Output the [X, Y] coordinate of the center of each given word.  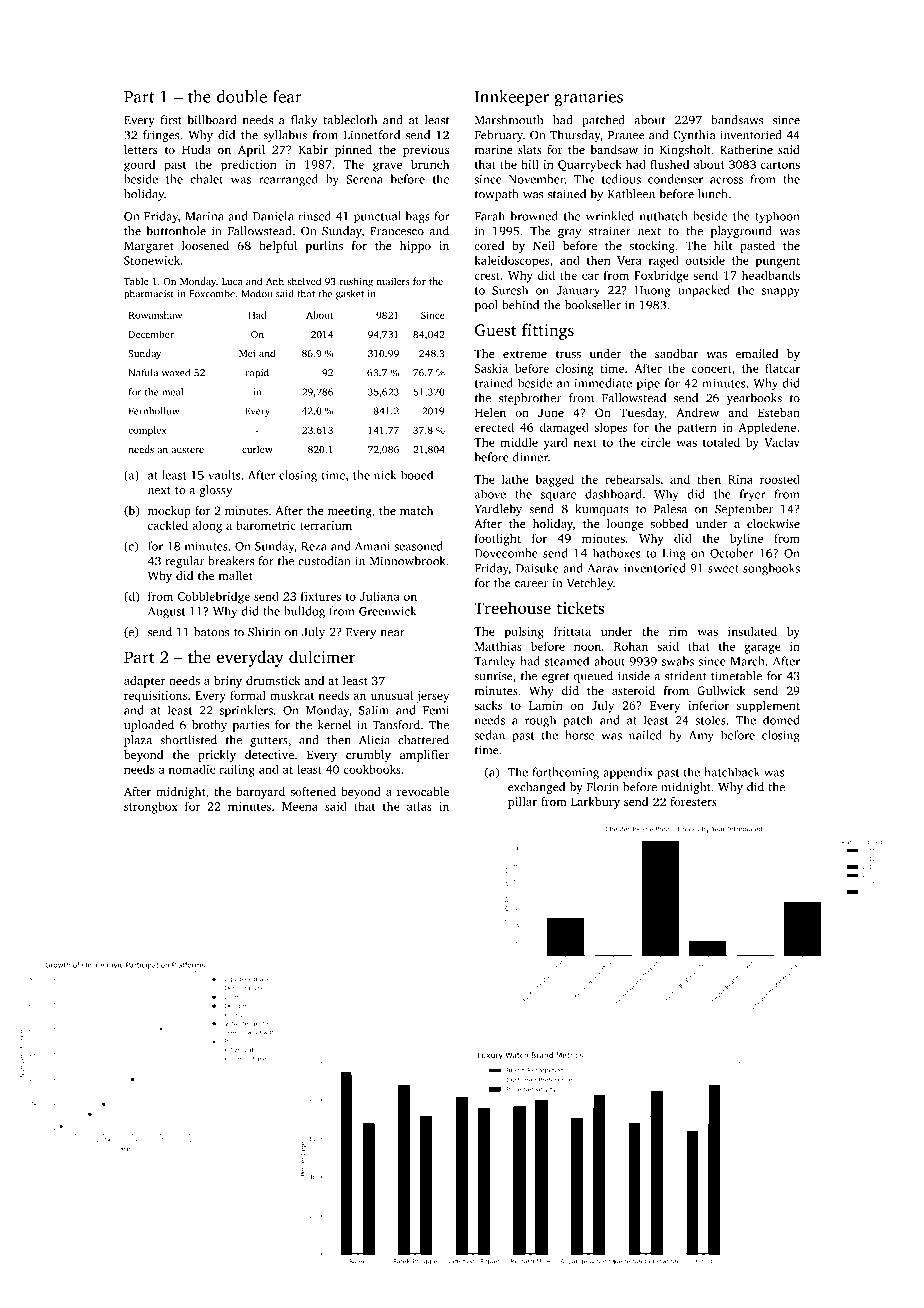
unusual [392, 695]
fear [287, 96]
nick [385, 475]
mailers [393, 281]
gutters [269, 742]
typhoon [777, 217]
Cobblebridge [213, 597]
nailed [645, 735]
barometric [266, 525]
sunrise [493, 676]
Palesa [670, 509]
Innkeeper [512, 98]
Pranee [626, 135]
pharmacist [149, 295]
